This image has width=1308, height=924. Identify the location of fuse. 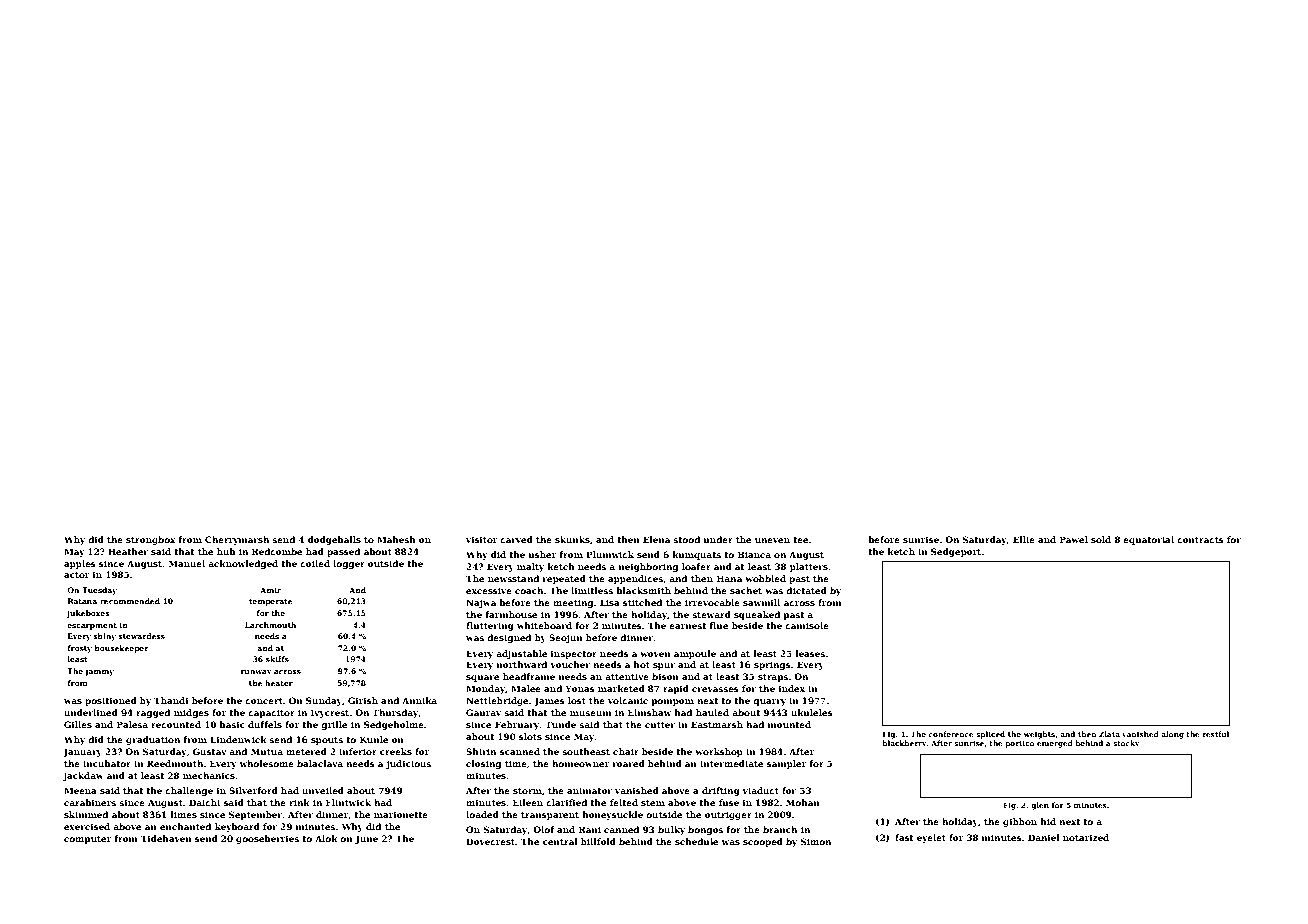
(729, 802).
